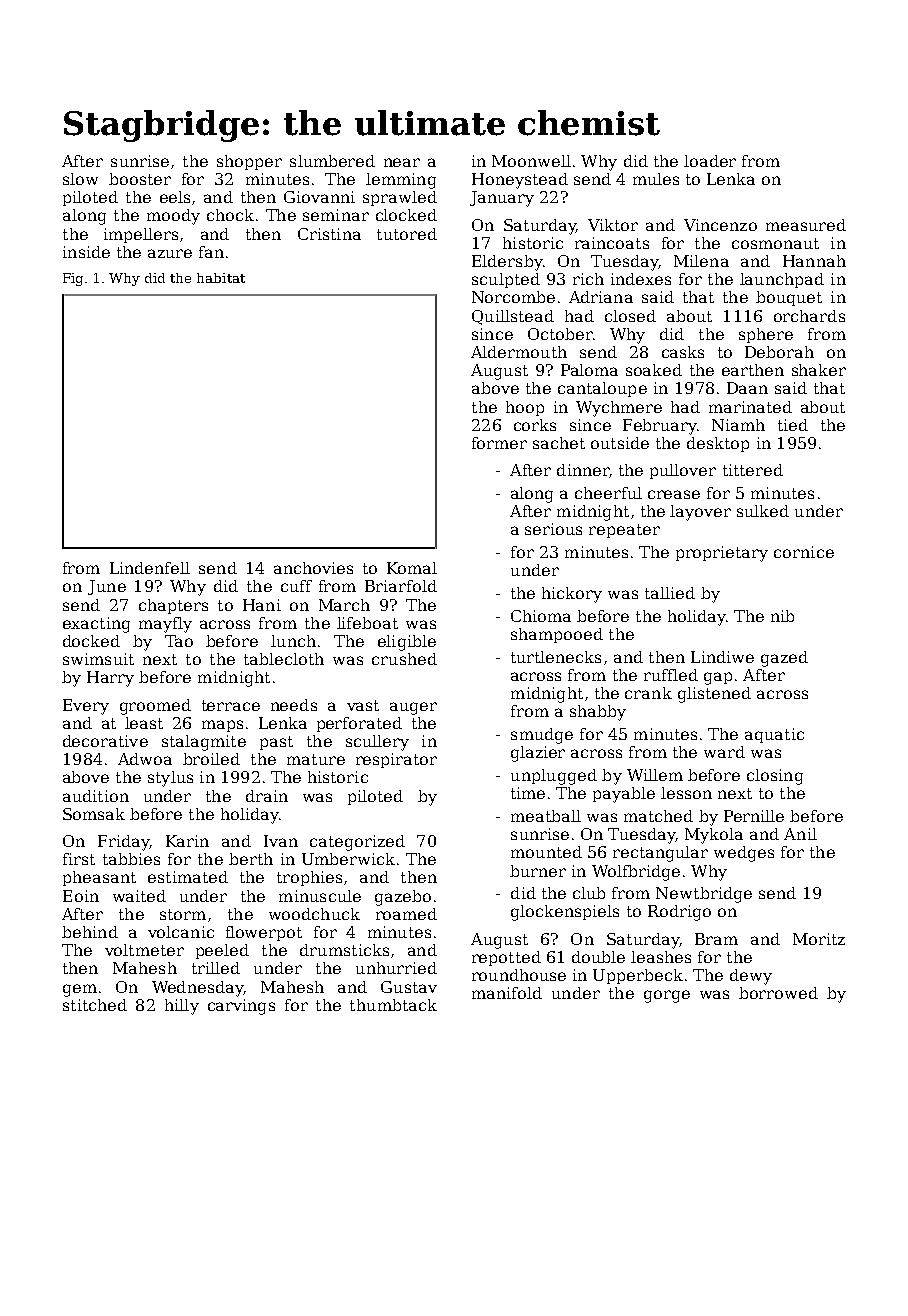 The image size is (908, 1316). I want to click on stitched, so click(95, 1005).
